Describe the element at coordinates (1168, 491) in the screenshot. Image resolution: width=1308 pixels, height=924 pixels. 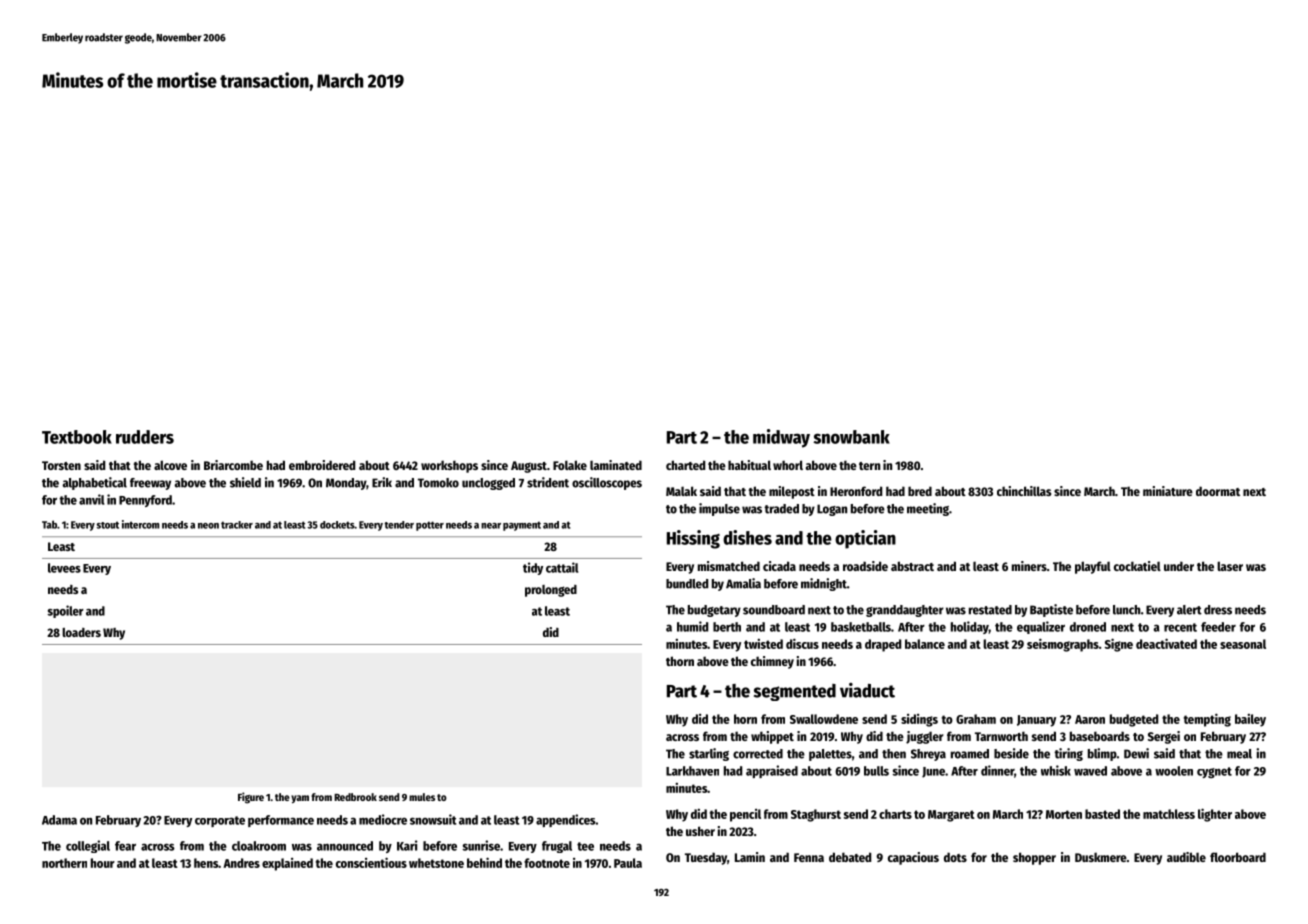
I see `miniature` at that location.
